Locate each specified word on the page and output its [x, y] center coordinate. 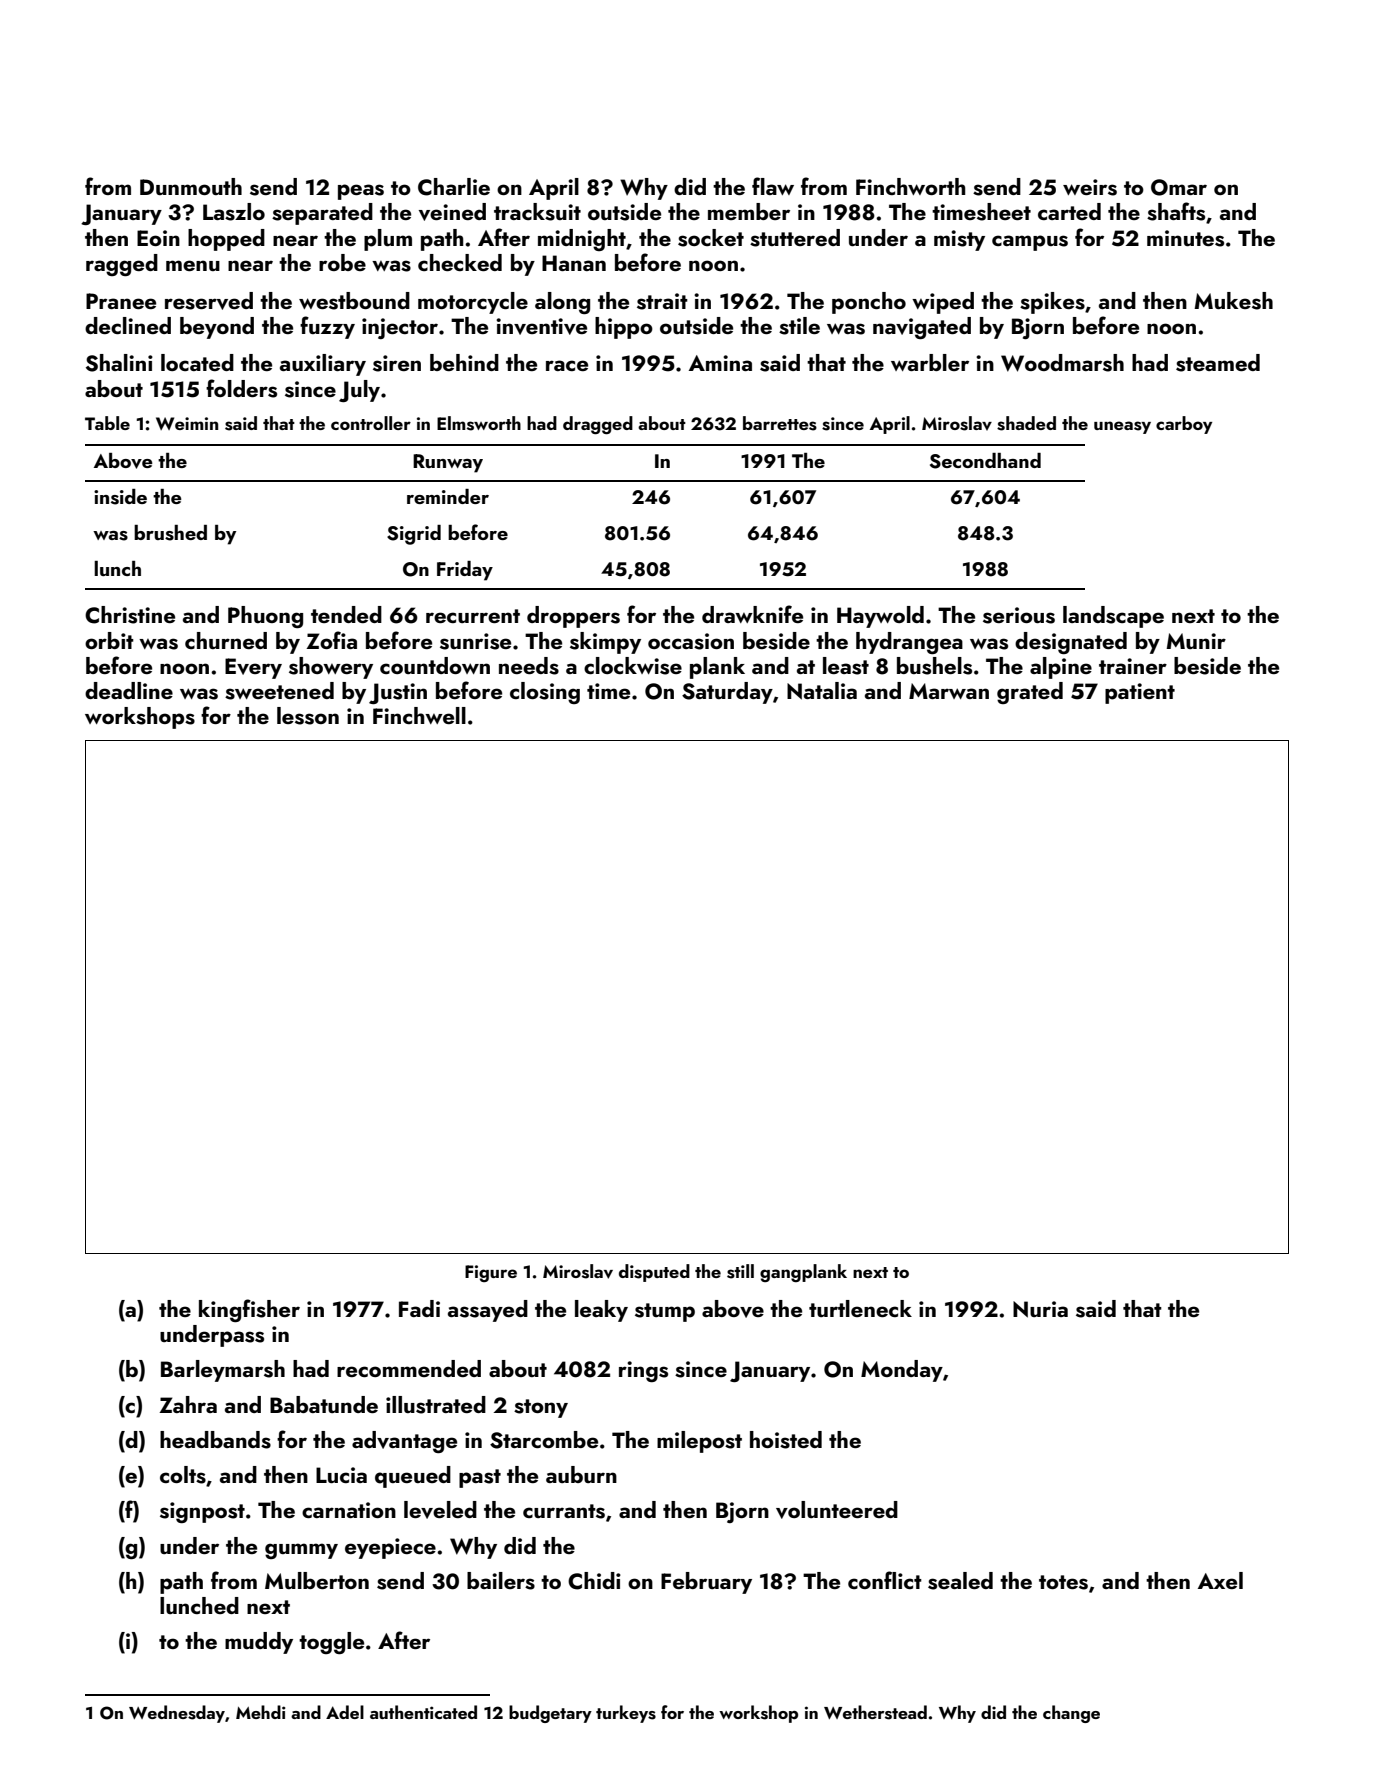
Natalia [822, 691]
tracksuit [537, 212]
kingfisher [249, 1310]
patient [1140, 693]
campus [1030, 243]
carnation [349, 1510]
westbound [354, 301]
